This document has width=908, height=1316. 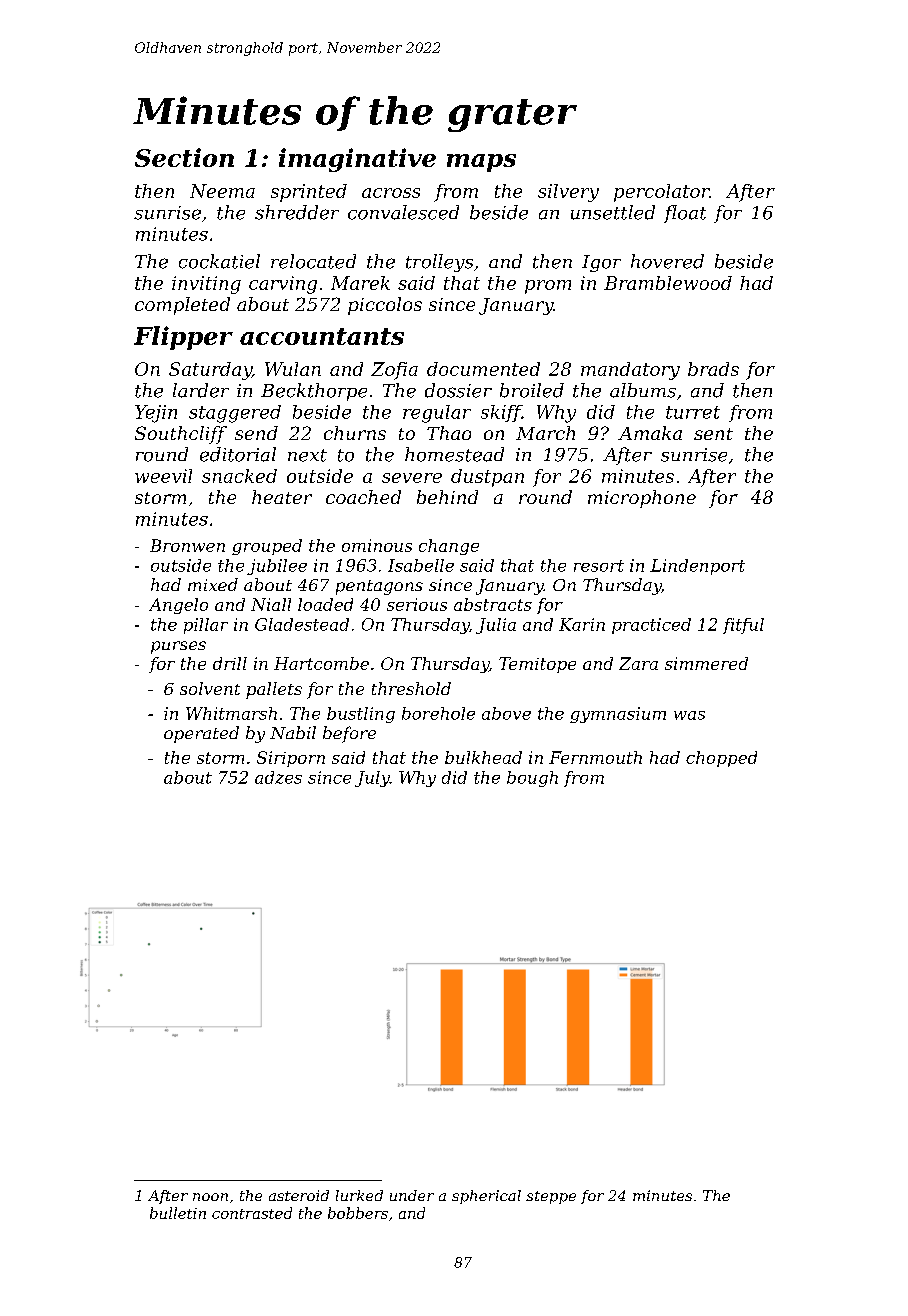 I want to click on spherical, so click(x=486, y=1197).
